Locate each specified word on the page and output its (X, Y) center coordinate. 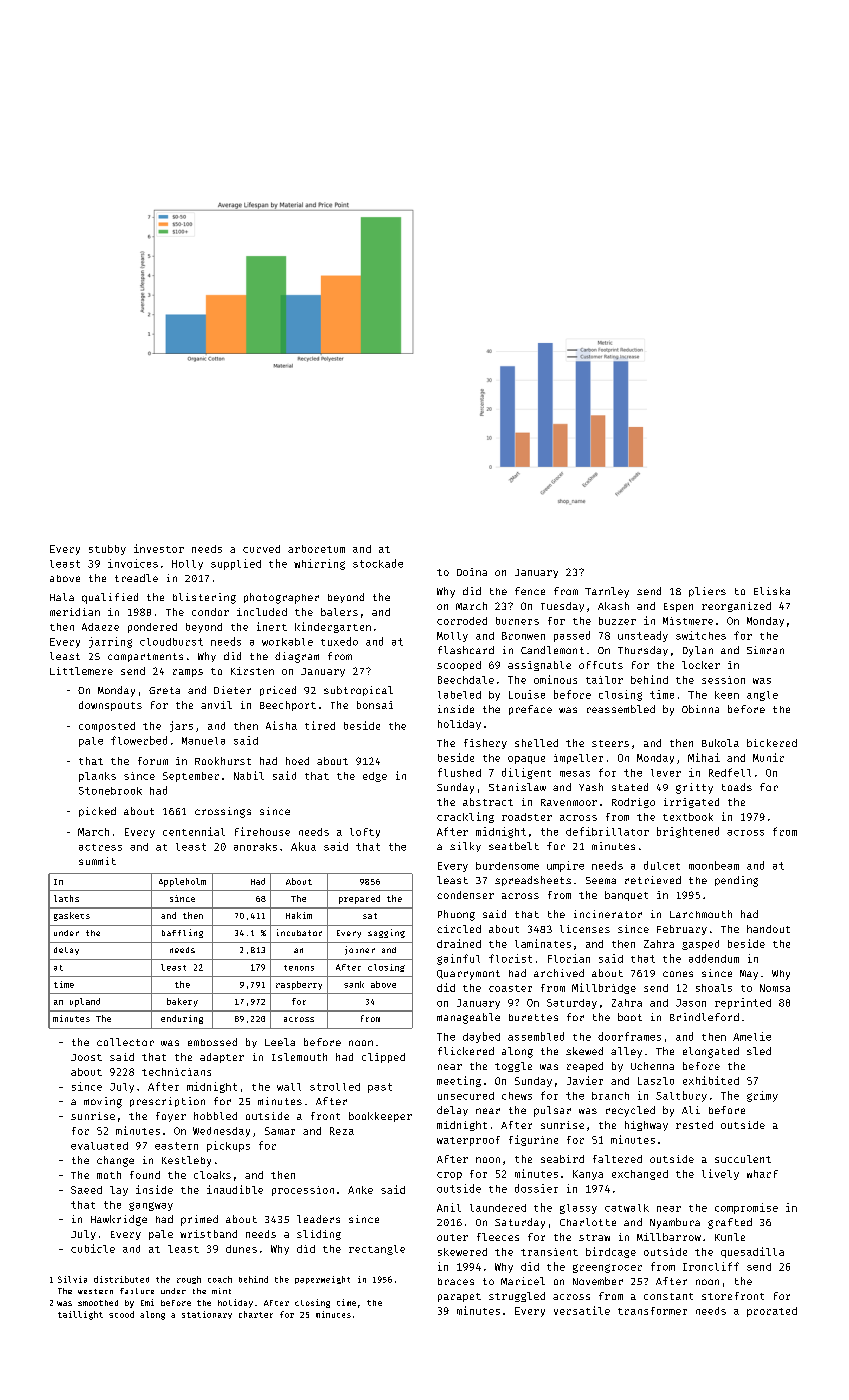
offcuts (601, 665)
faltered (617, 1159)
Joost (86, 1057)
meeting (459, 1081)
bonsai (375, 705)
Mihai (704, 757)
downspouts (110, 706)
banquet (626, 896)
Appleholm (182, 882)
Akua (303, 846)
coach (220, 1279)
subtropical (358, 691)
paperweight (322, 1280)
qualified (110, 598)
